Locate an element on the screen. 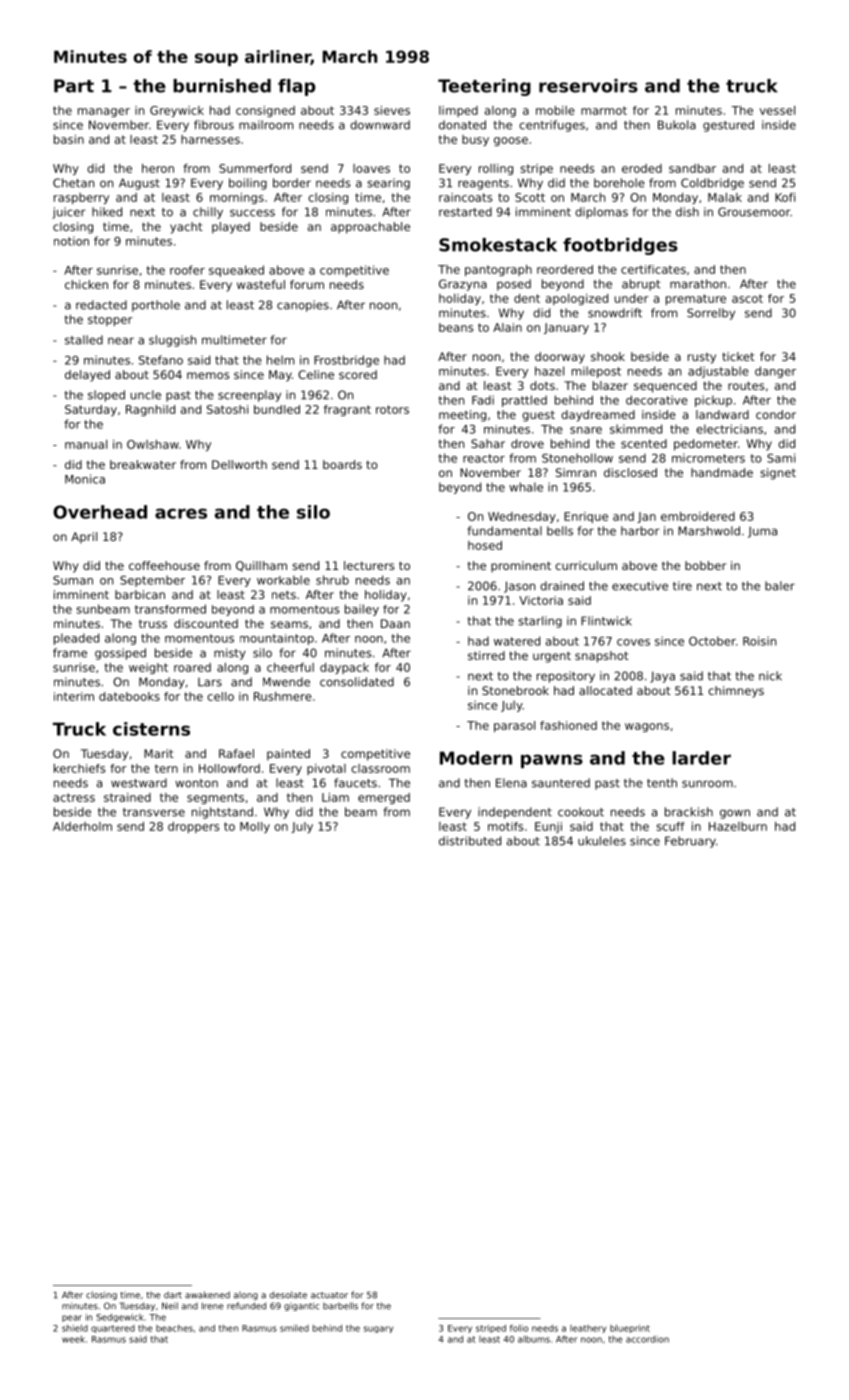 The height and width of the screenshot is (1400, 849). sieves is located at coordinates (392, 110).
